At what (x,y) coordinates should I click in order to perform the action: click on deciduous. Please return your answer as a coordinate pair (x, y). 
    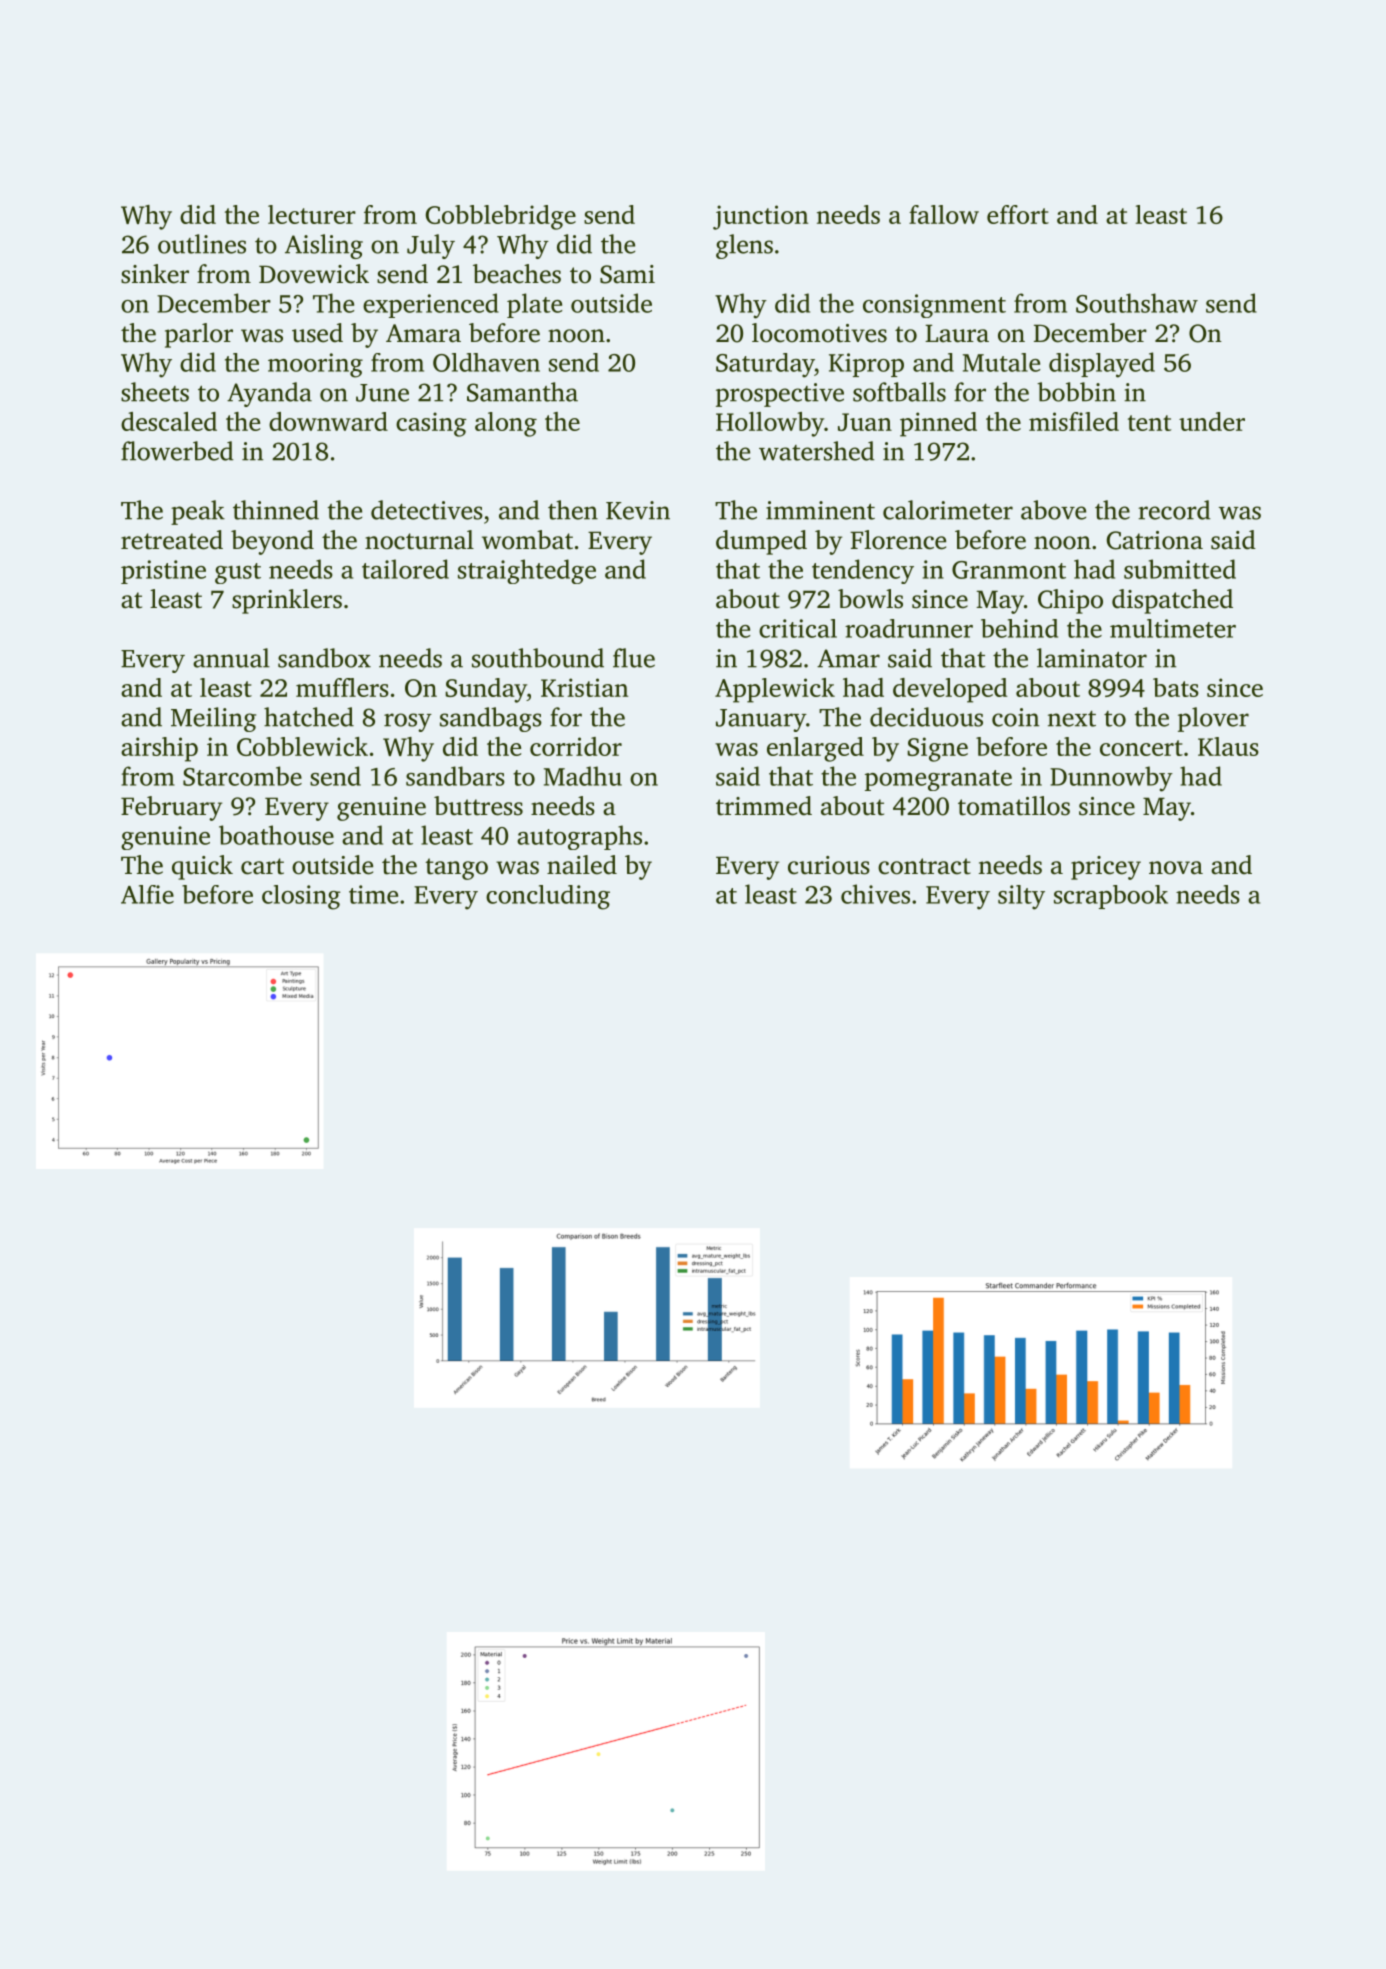
    Looking at the image, I should click on (926, 717).
